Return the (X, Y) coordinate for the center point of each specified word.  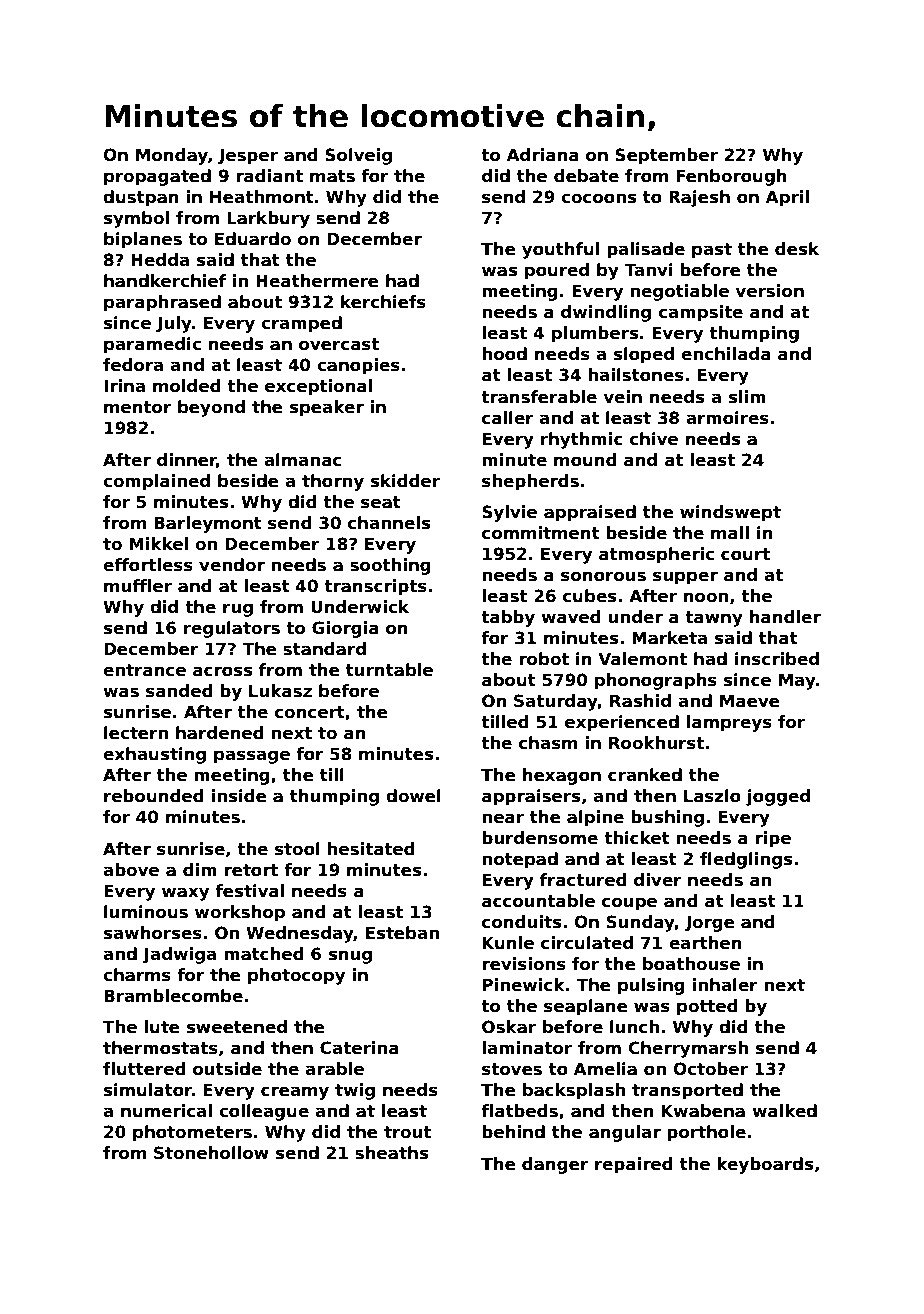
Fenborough (731, 177)
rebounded (154, 796)
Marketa (669, 638)
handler (785, 617)
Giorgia (345, 629)
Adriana (543, 155)
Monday (172, 156)
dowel (413, 796)
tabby (508, 618)
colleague (264, 1112)
